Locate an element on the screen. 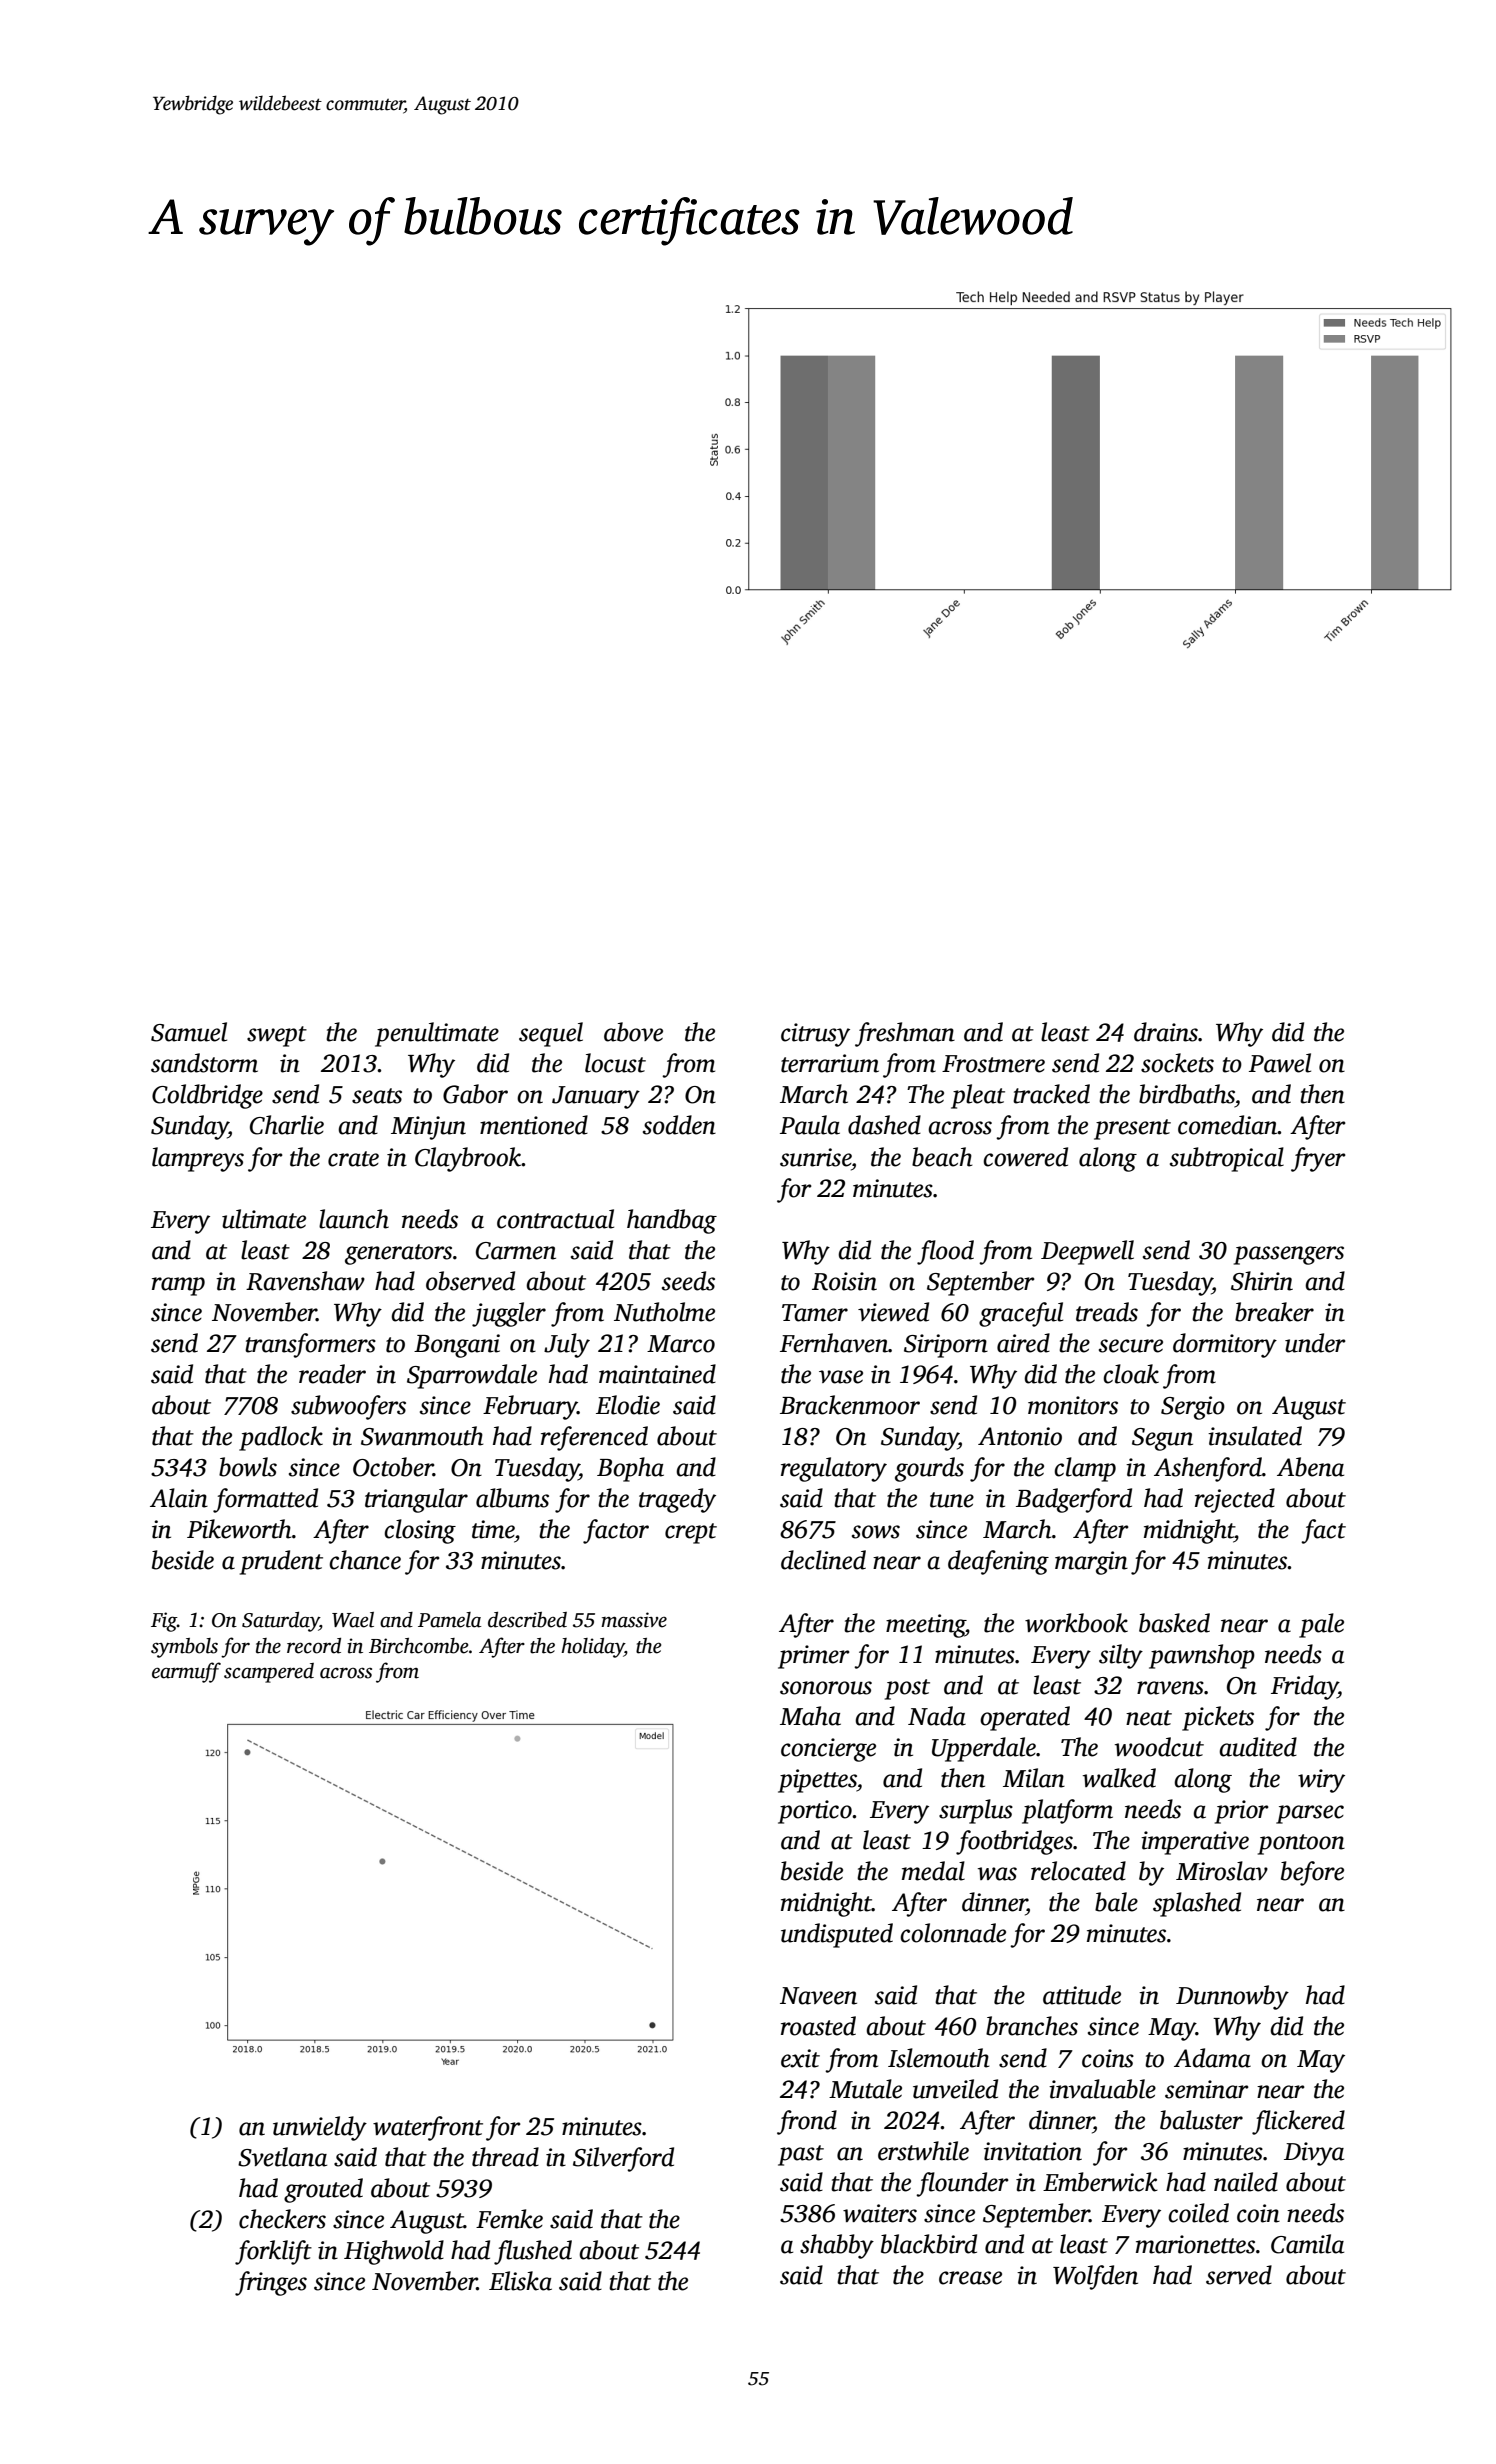 The image size is (1496, 2464). pale is located at coordinates (1321, 1625).
